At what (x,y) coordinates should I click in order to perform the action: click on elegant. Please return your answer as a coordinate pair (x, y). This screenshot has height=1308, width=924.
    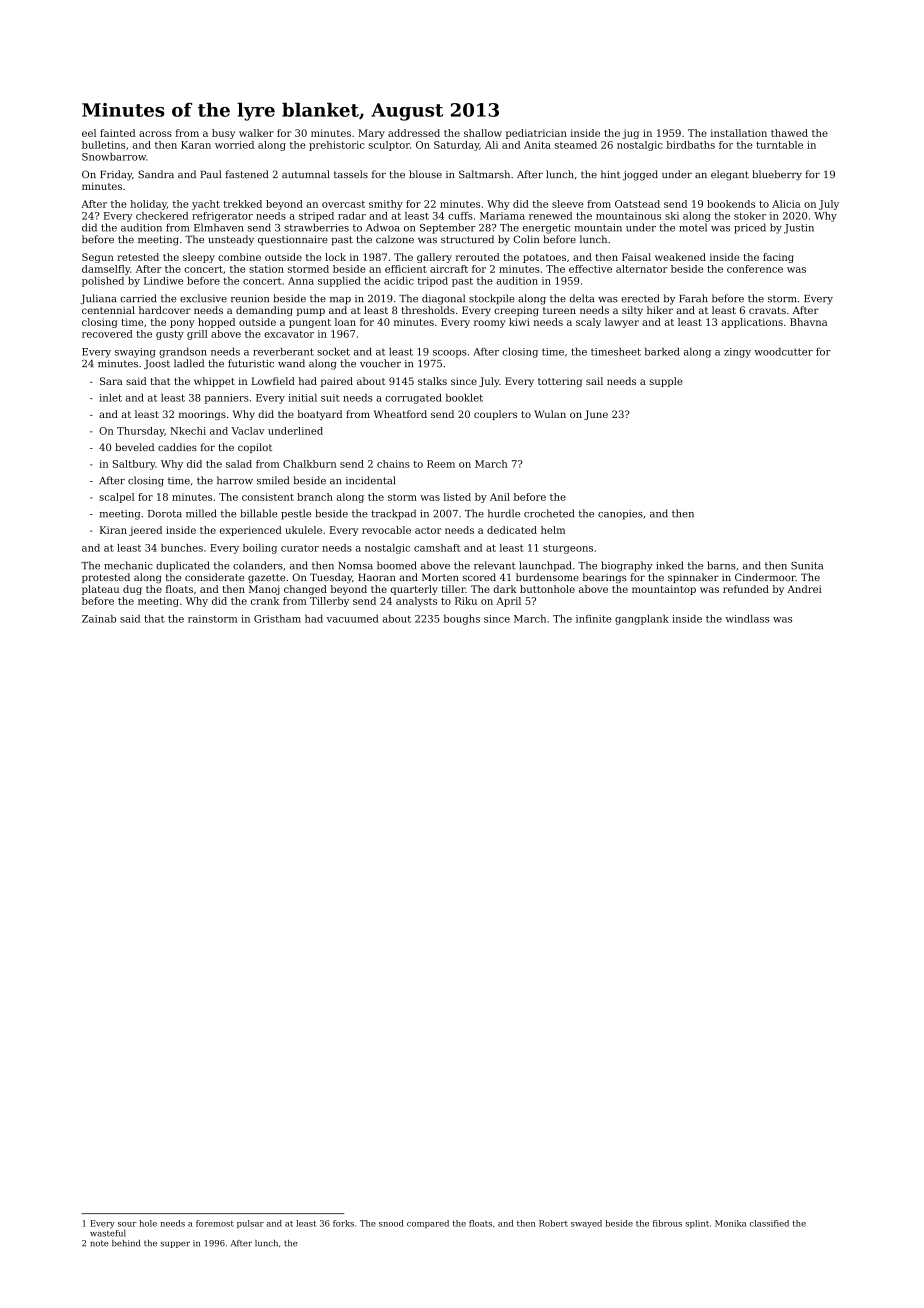
    Looking at the image, I should click on (730, 175).
